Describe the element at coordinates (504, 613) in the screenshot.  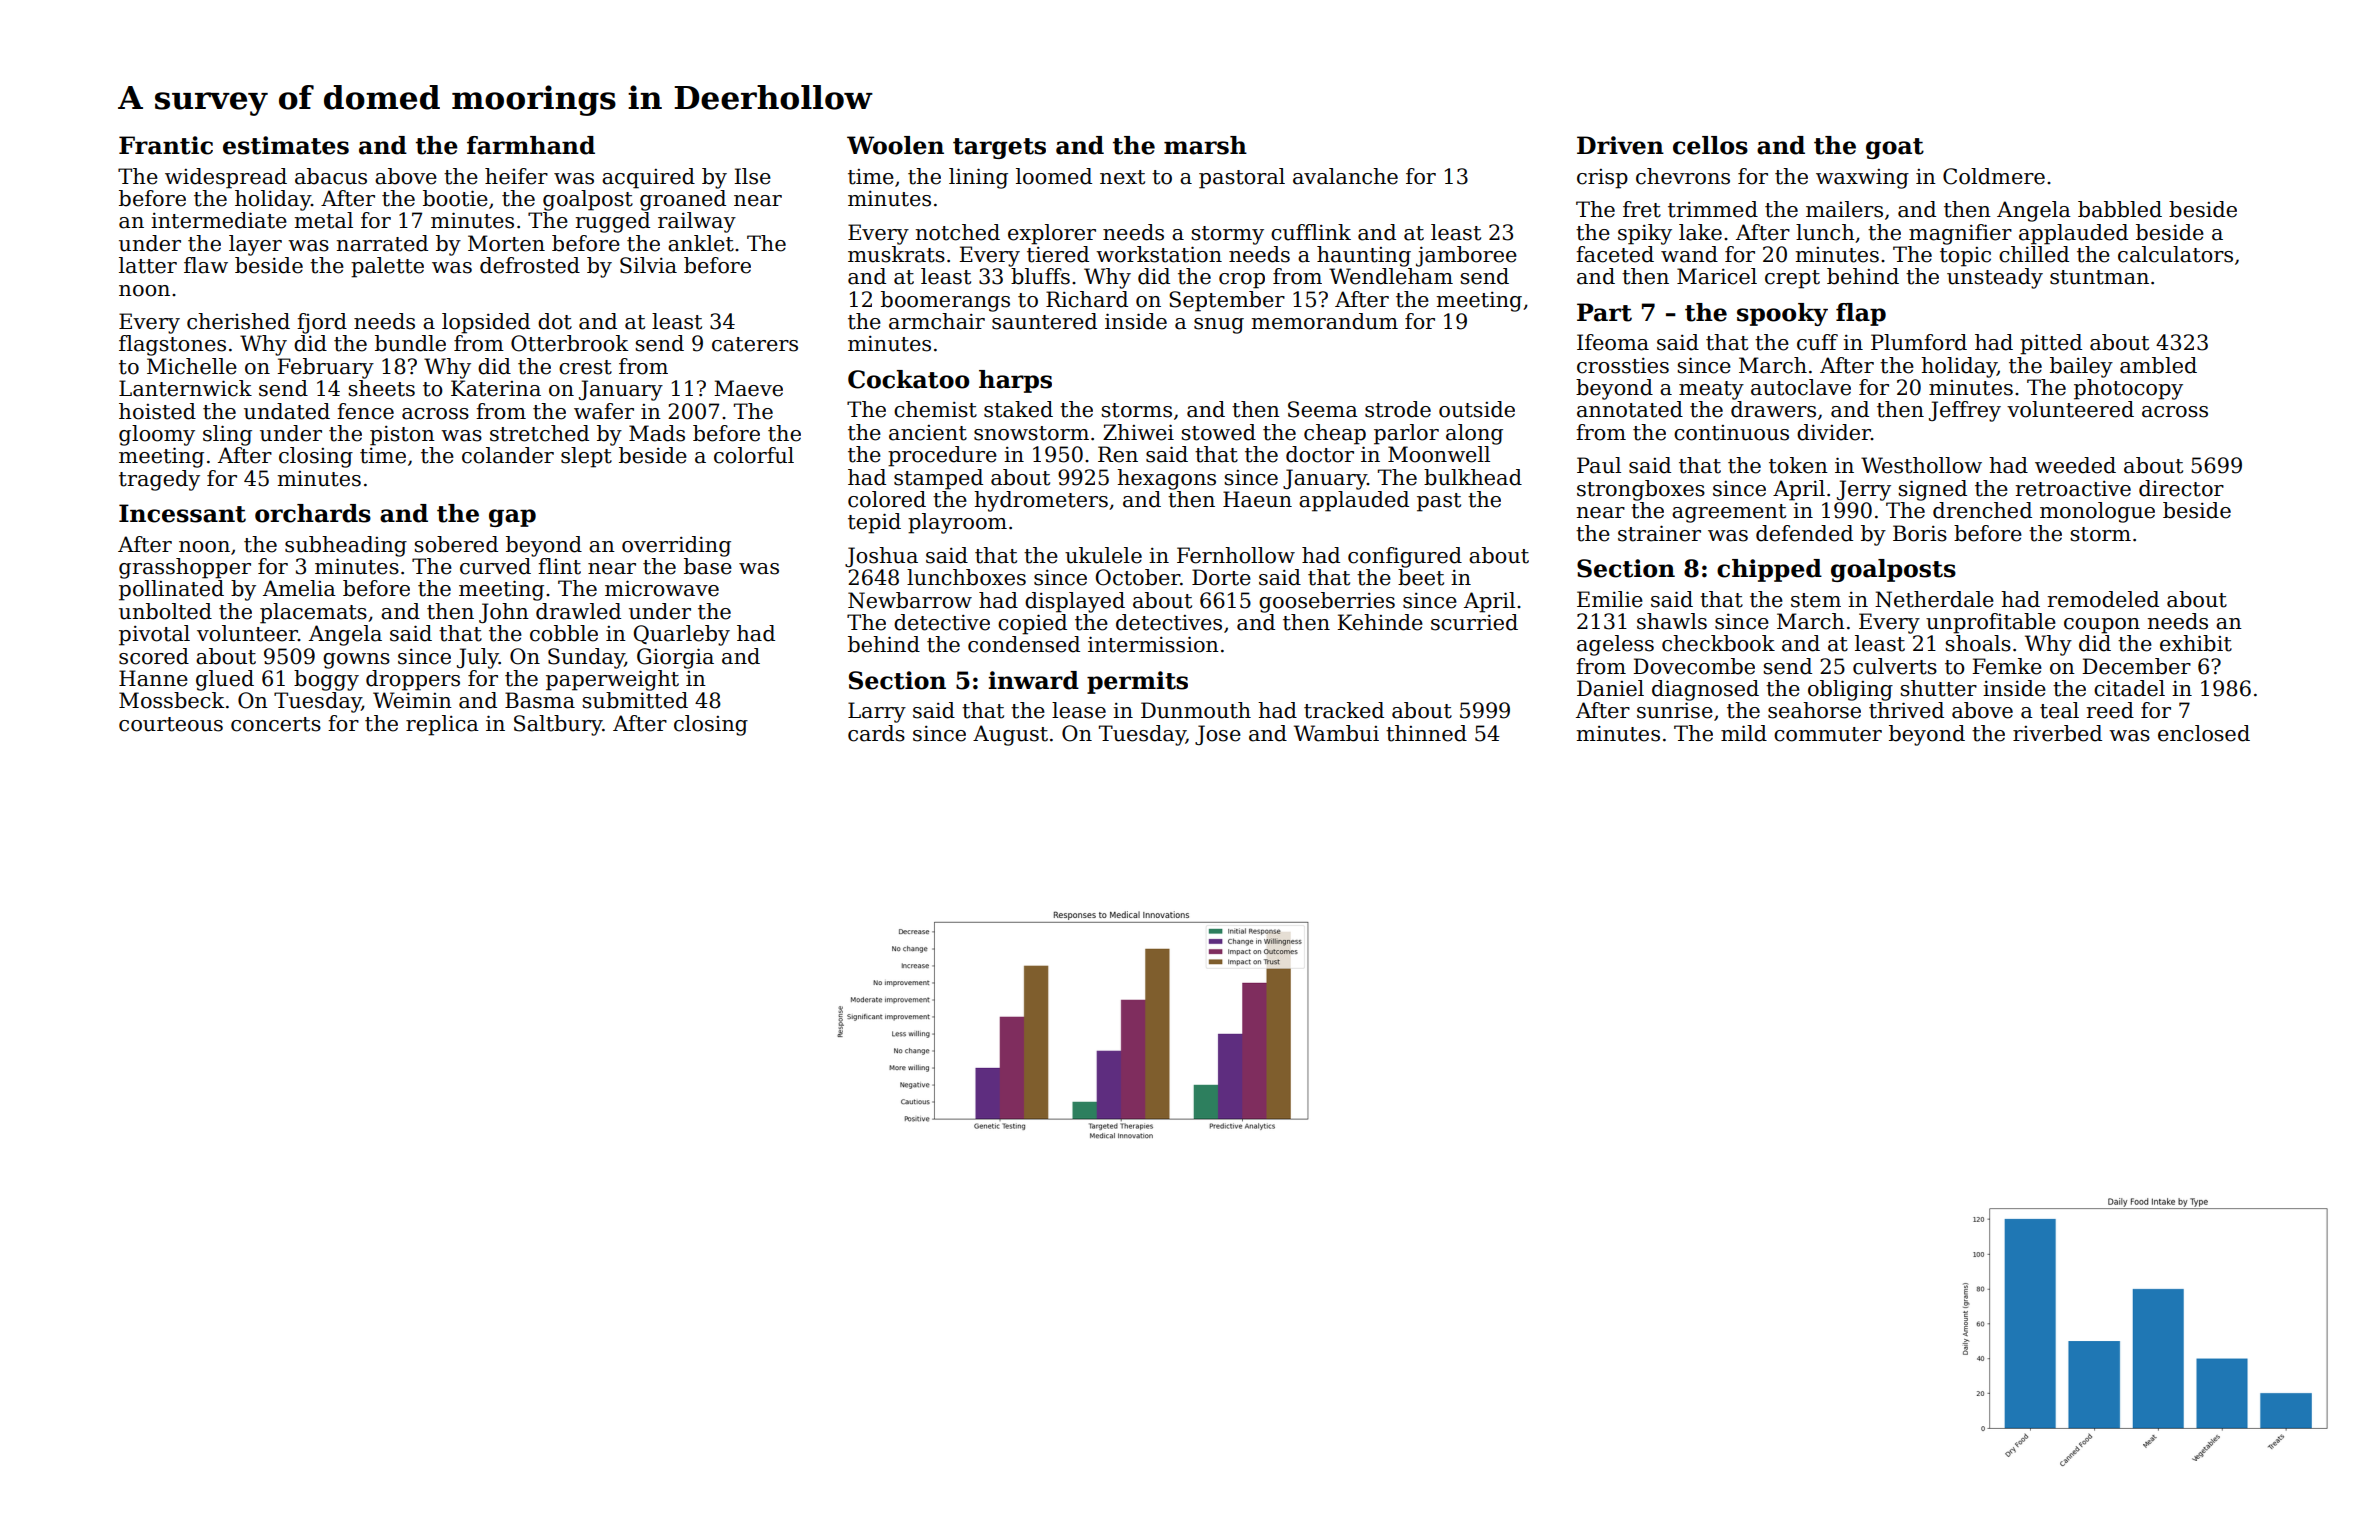
I see `John` at that location.
